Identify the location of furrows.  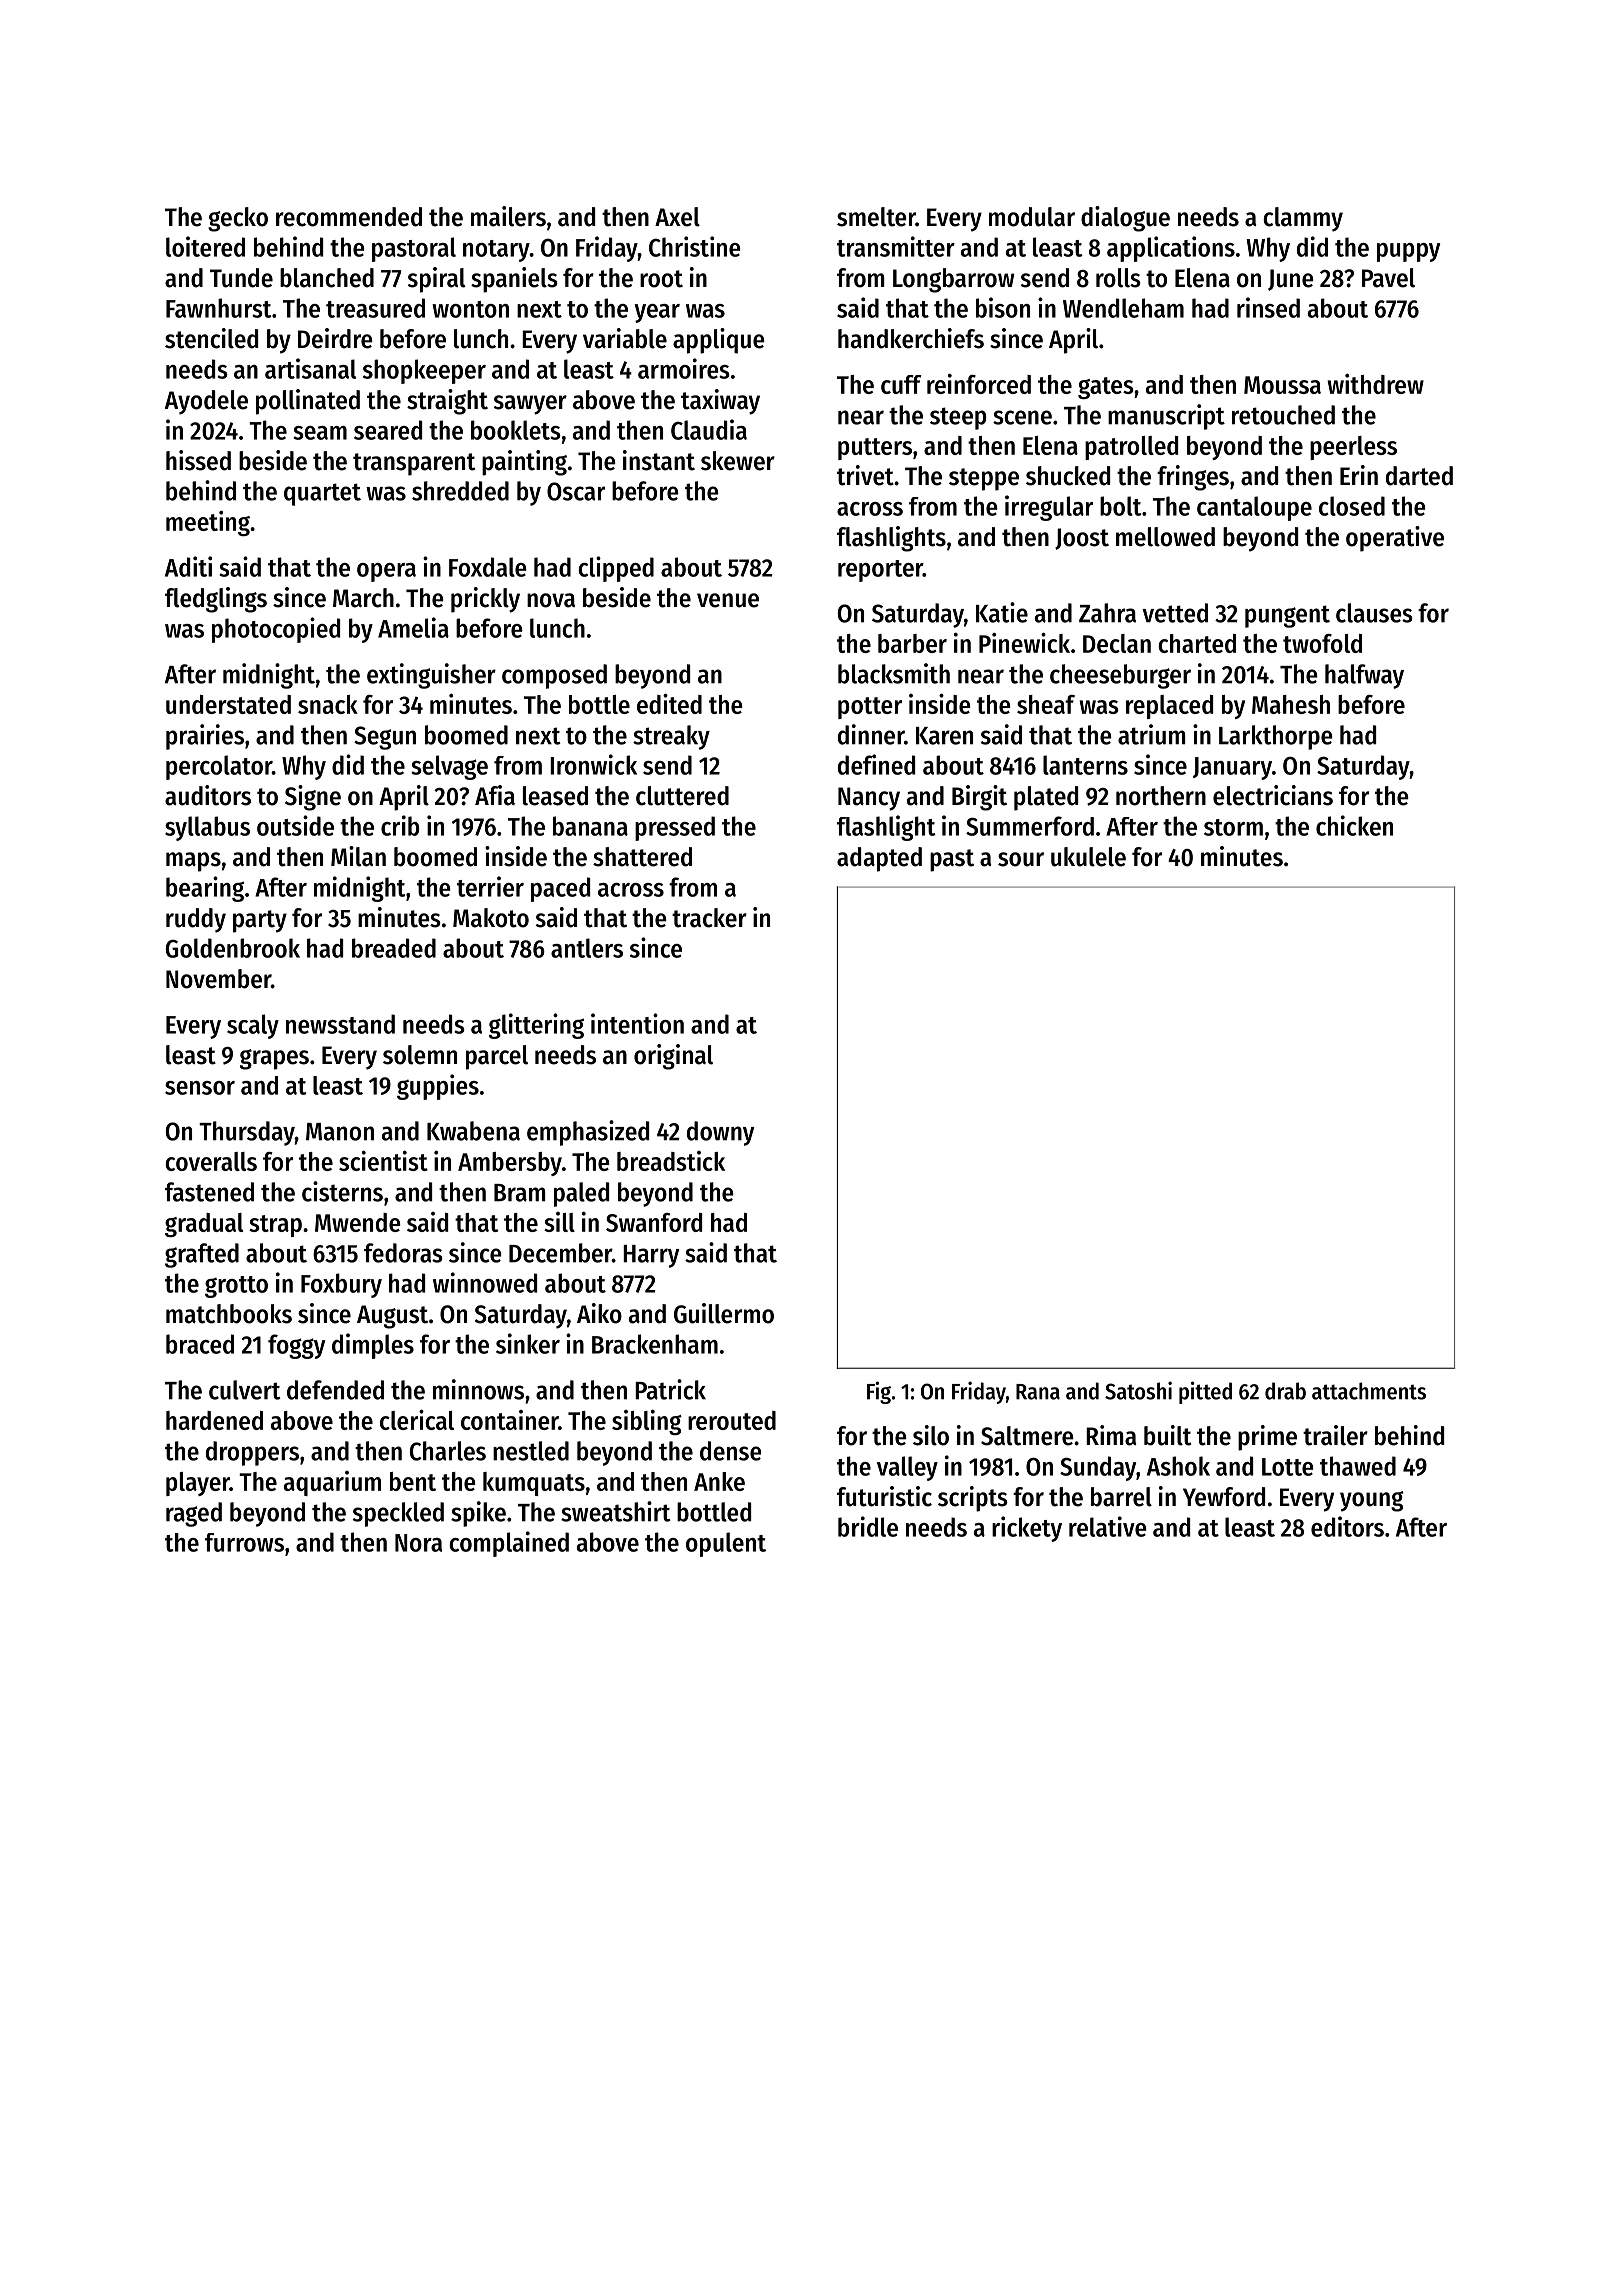
(244, 1542).
